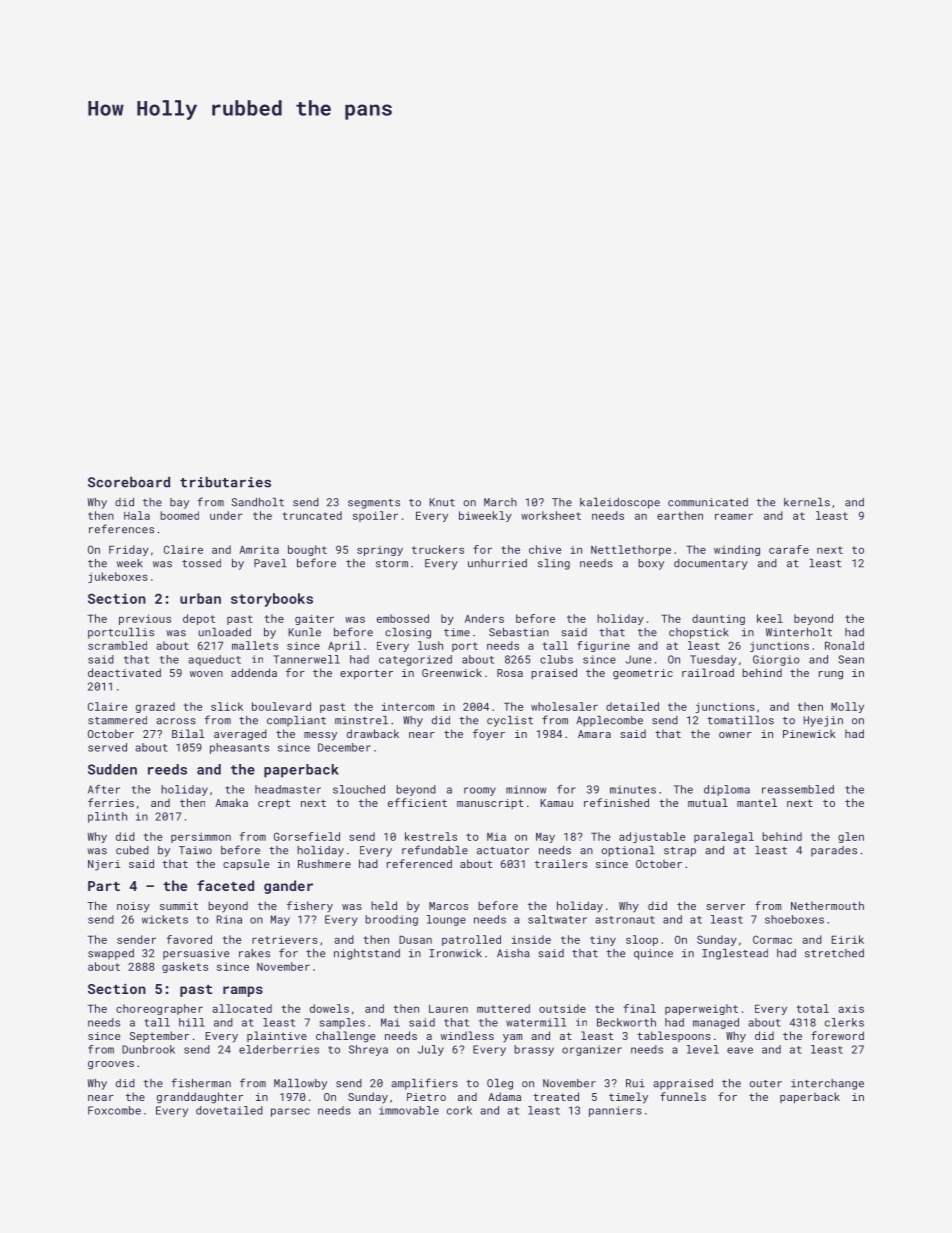 The image size is (952, 1233). What do you see at coordinates (834, 953) in the screenshot?
I see `stretched` at bounding box center [834, 953].
